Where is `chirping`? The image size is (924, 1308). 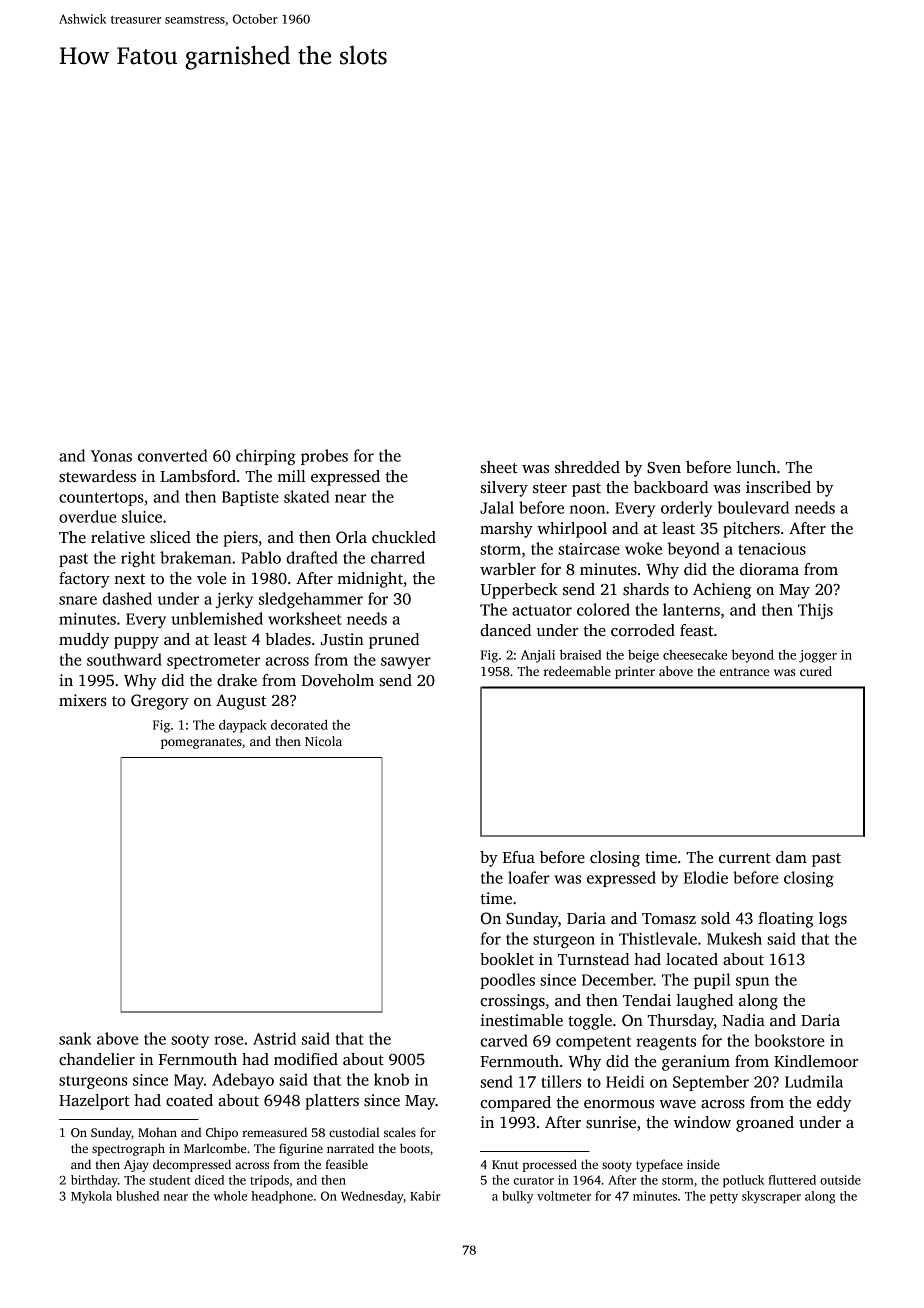
chirping is located at coordinates (266, 457).
